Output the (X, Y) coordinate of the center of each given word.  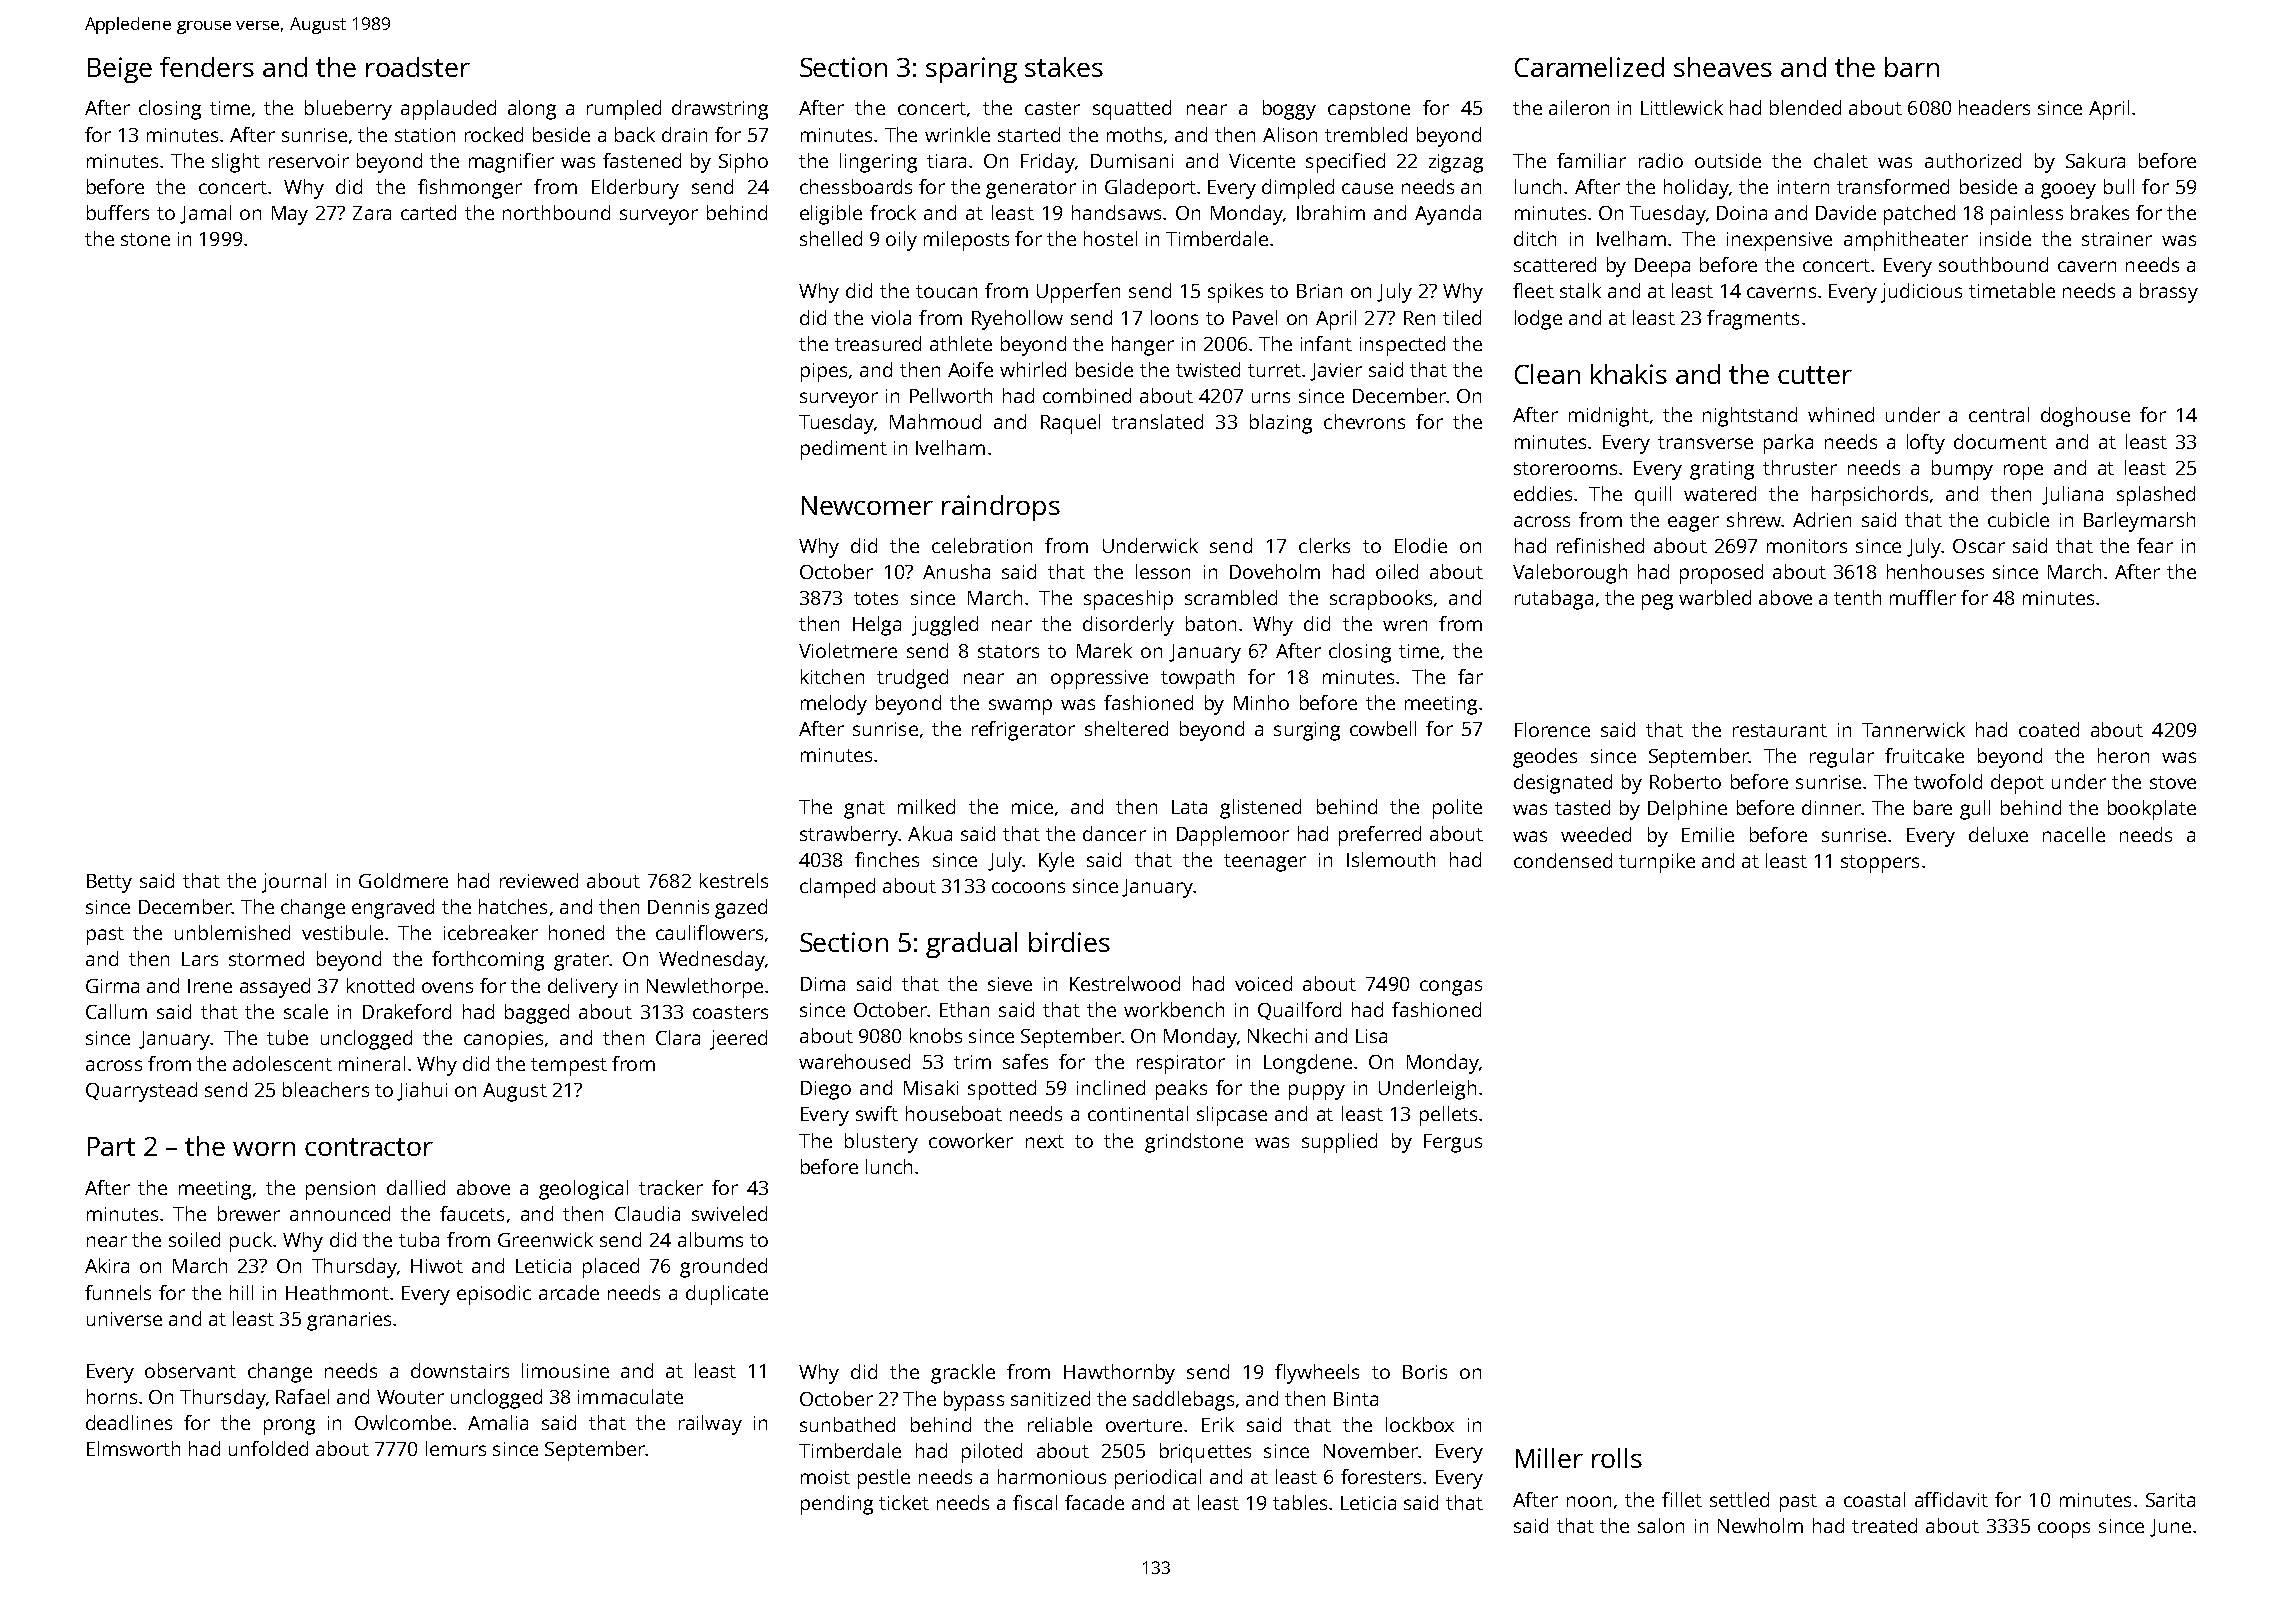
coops (2064, 1530)
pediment (844, 450)
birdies (1069, 942)
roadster (418, 67)
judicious (1921, 293)
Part (111, 1146)
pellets (1448, 1116)
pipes (824, 372)
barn (1912, 67)
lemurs (456, 1448)
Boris (1425, 1372)
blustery (881, 1143)
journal (294, 883)
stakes (1064, 67)
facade (1094, 1502)
